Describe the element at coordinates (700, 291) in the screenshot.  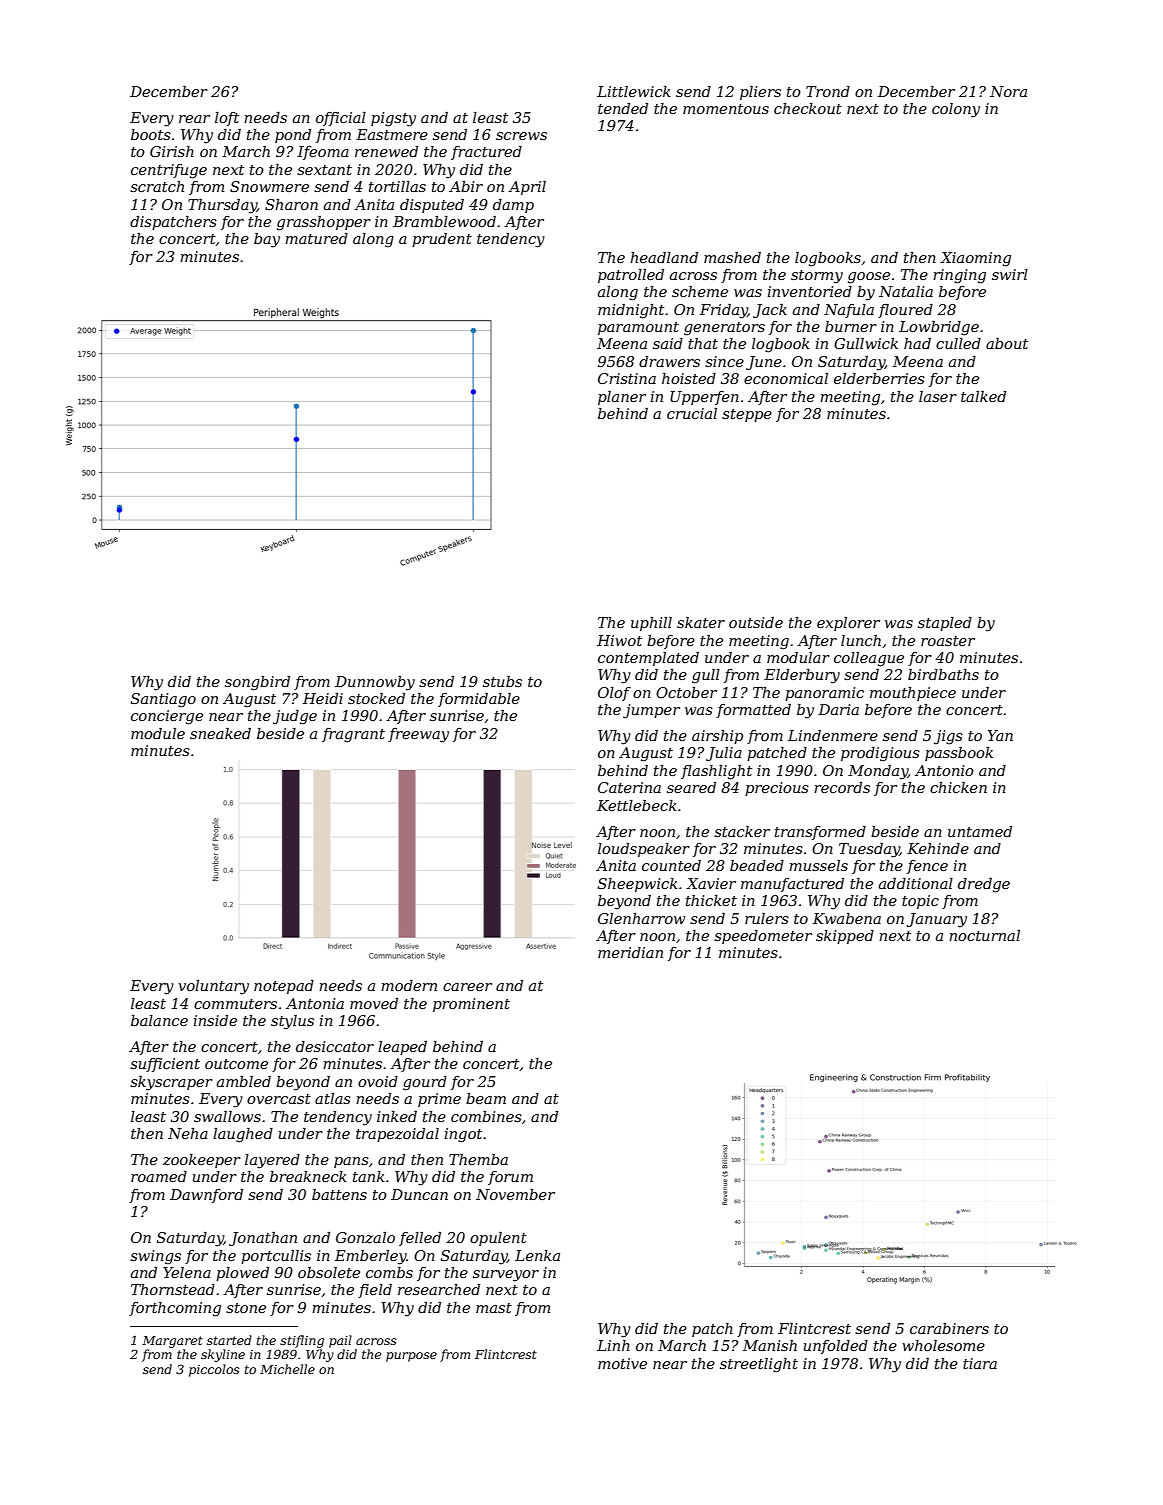
I see `scheme` at that location.
